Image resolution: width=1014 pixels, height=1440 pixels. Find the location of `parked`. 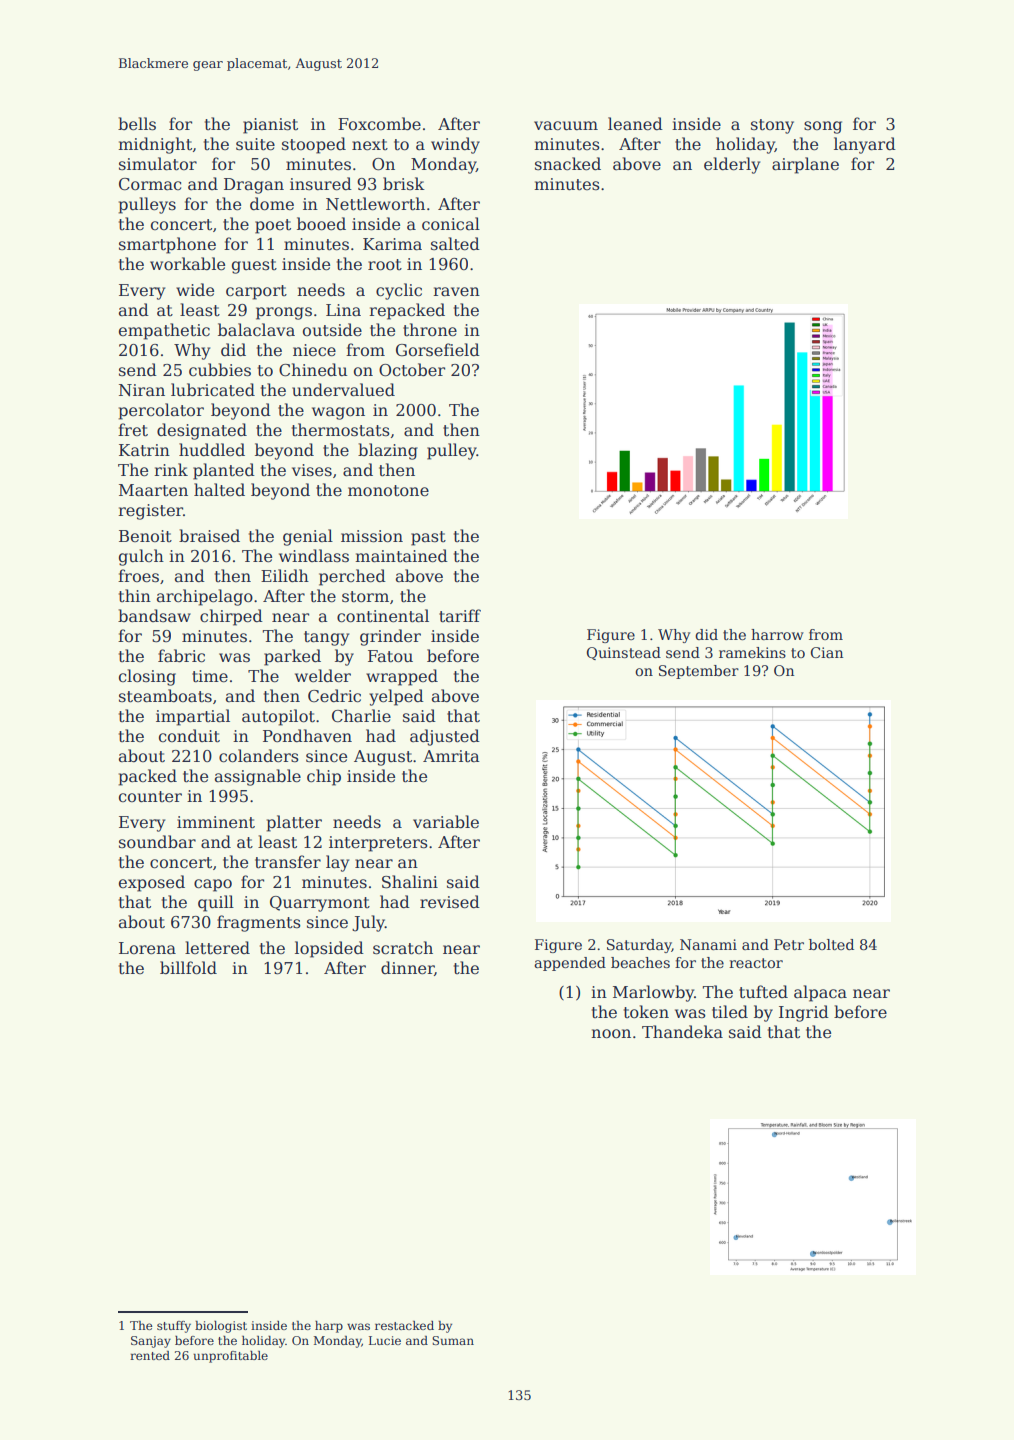

parked is located at coordinates (292, 657).
